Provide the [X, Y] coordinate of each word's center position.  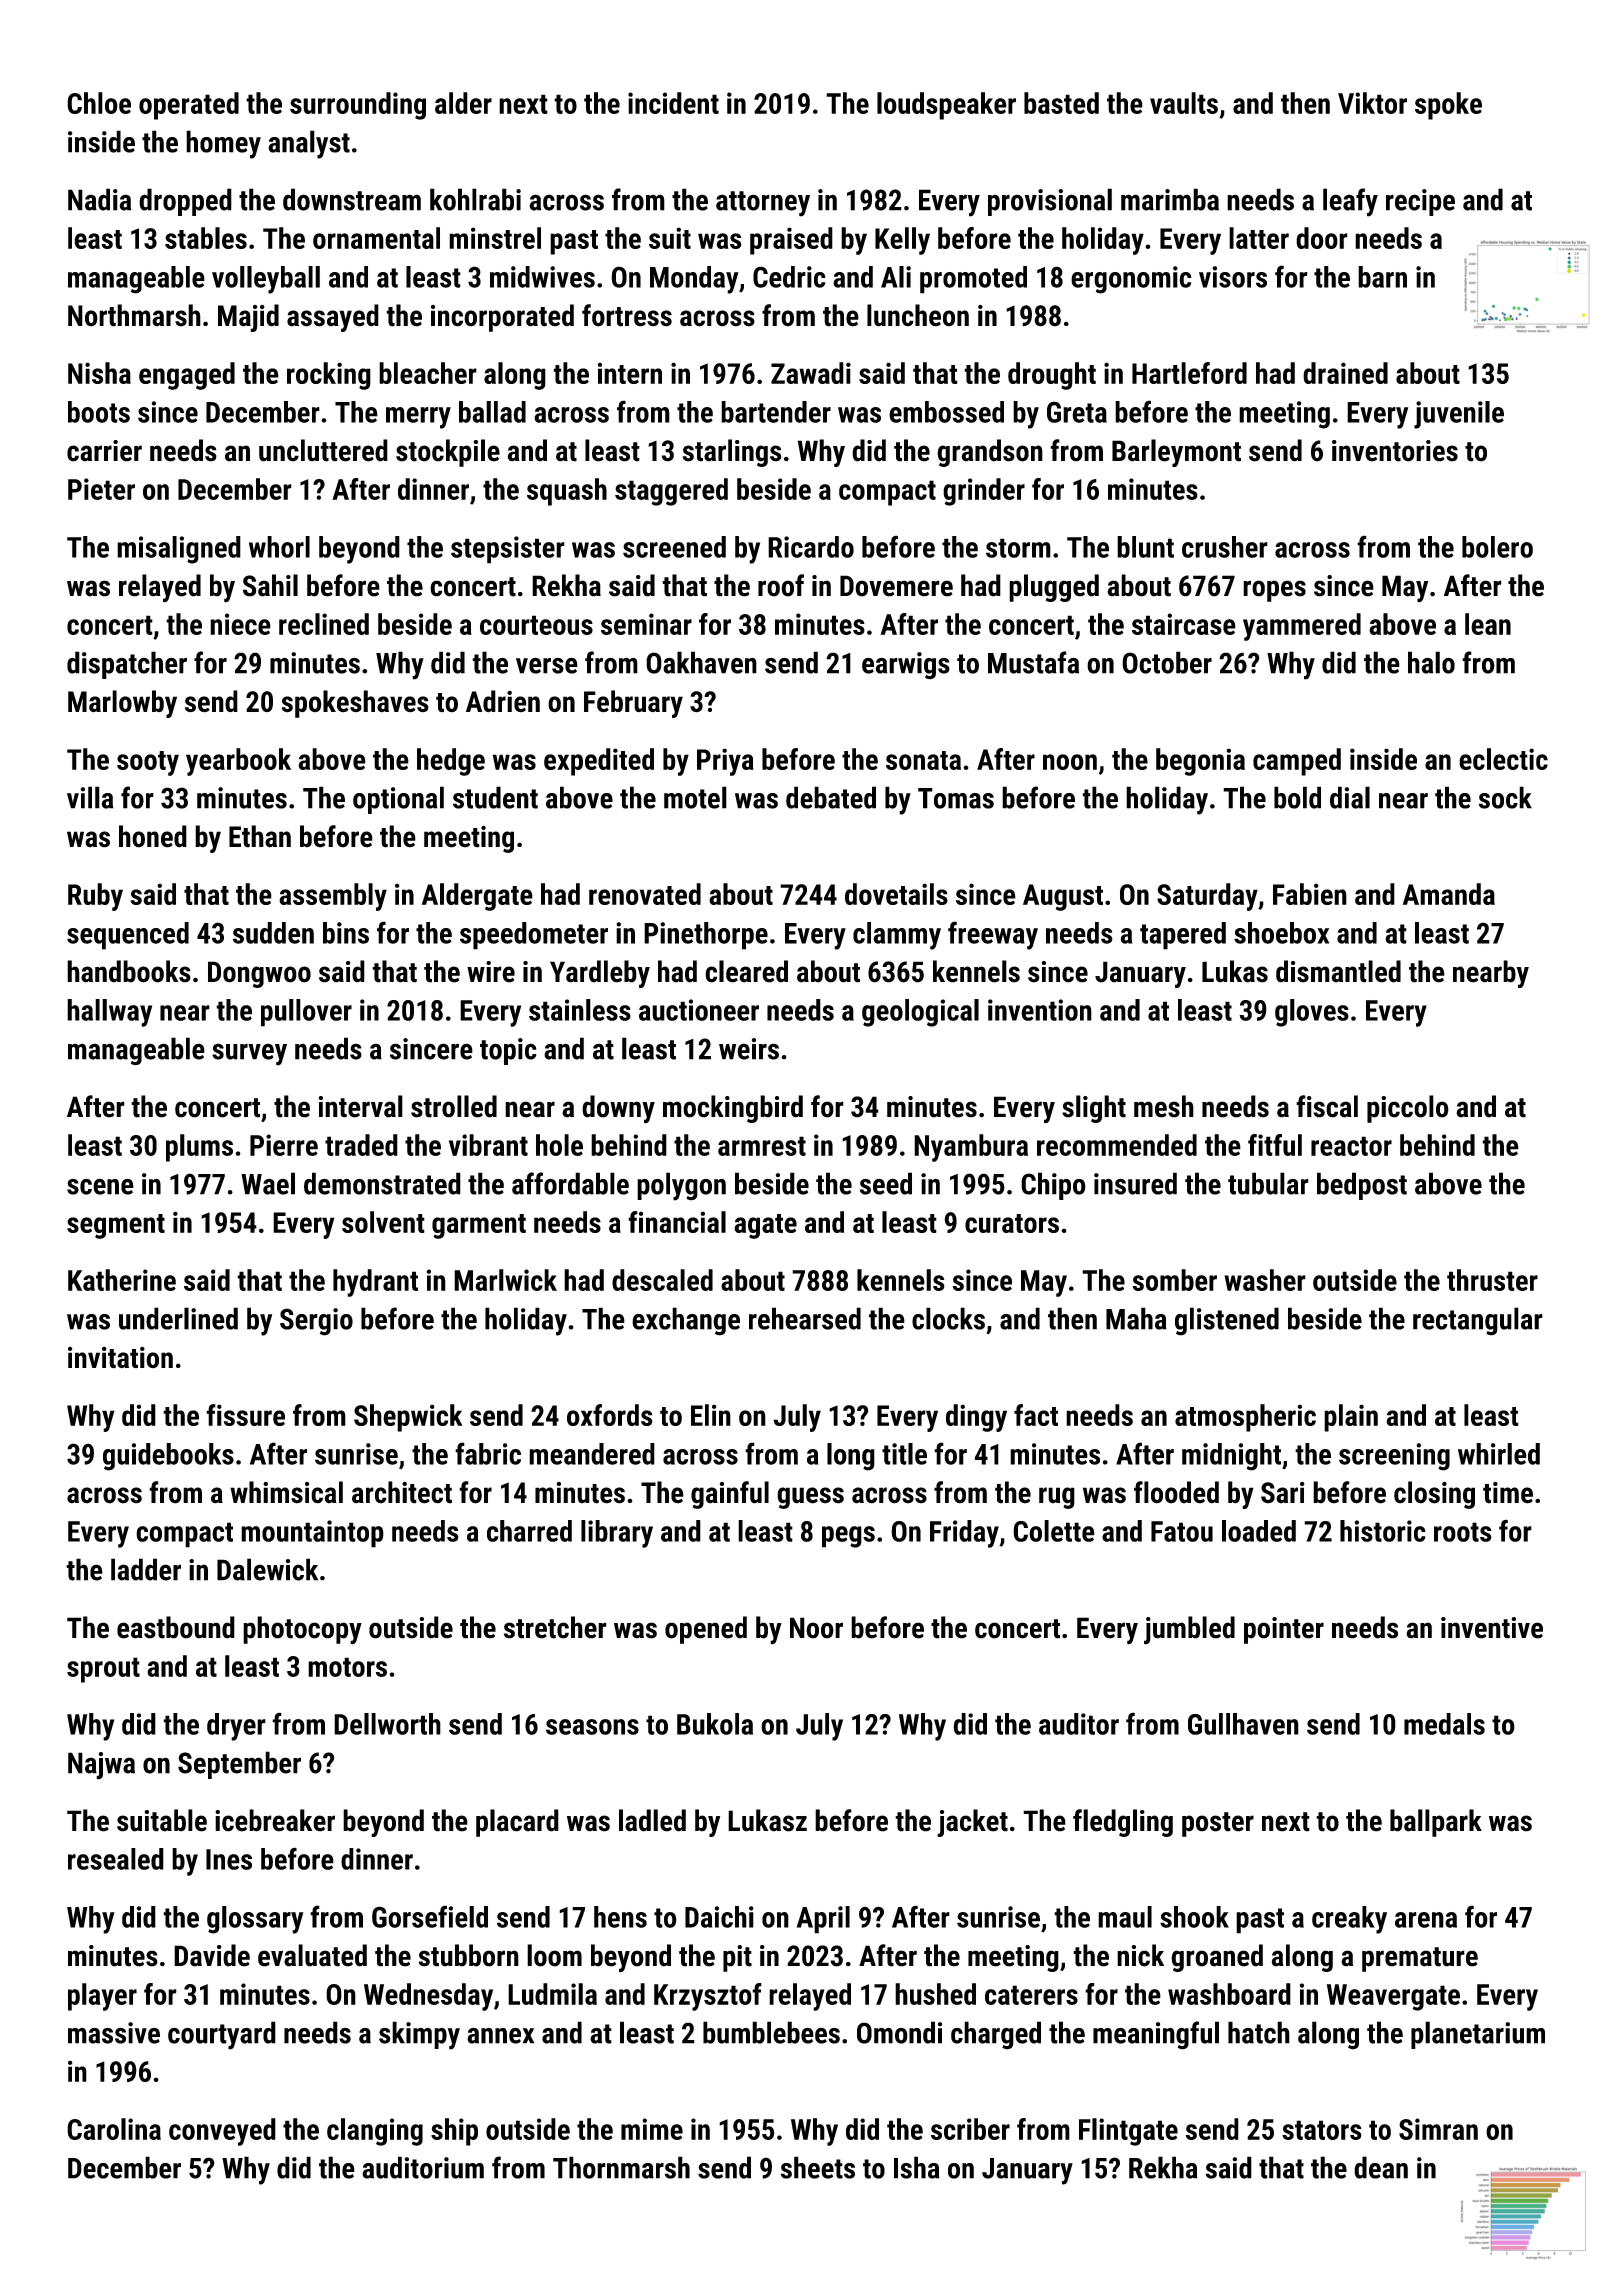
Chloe [99, 103]
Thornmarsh [621, 2167]
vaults [1184, 103]
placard [517, 1823]
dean [1381, 2167]
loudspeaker [946, 106]
